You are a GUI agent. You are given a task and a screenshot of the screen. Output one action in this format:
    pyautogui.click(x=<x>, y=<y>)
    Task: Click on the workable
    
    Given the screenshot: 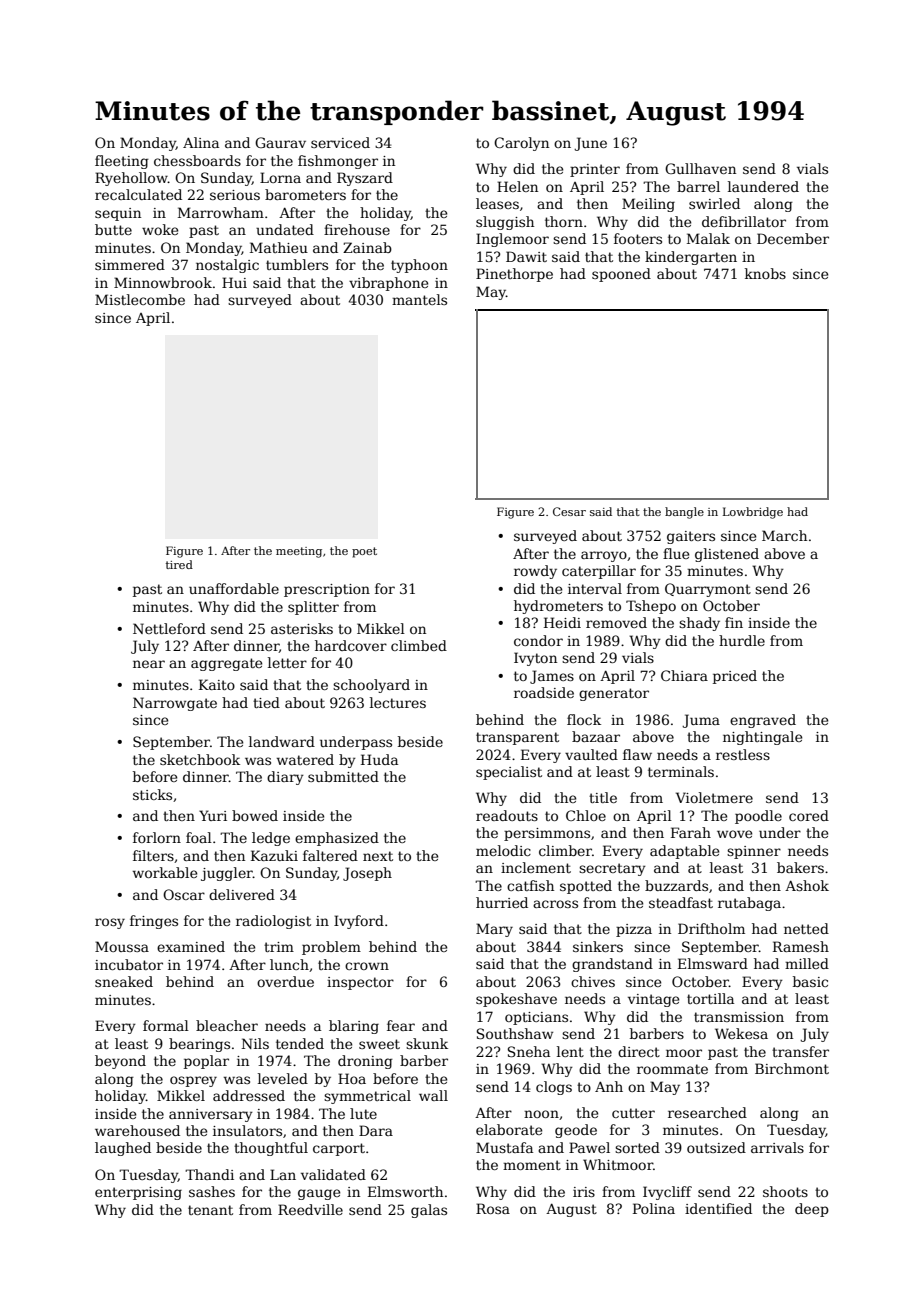 What is the action you would take?
    pyautogui.click(x=165, y=872)
